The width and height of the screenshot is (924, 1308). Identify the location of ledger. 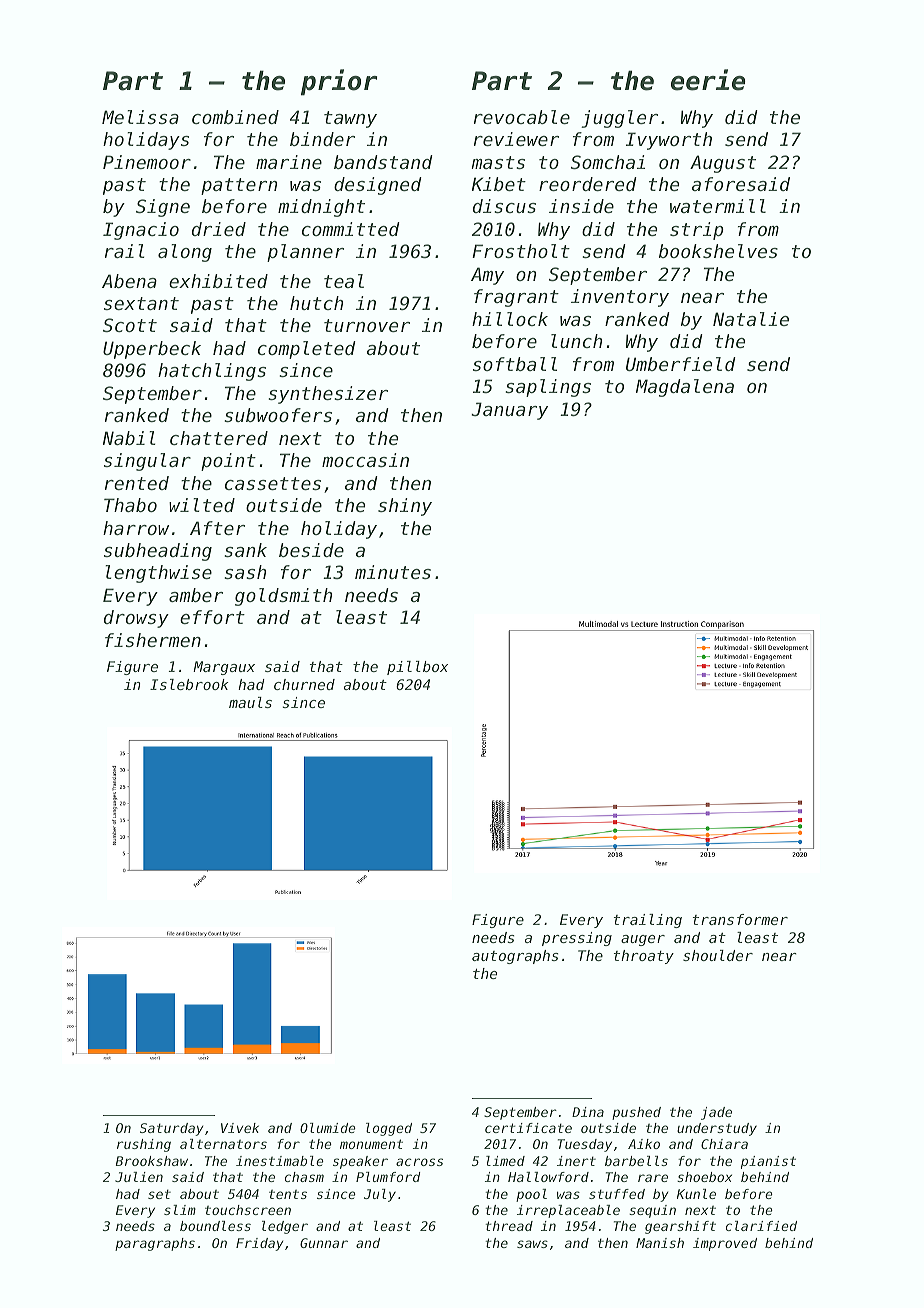
(285, 1227).
